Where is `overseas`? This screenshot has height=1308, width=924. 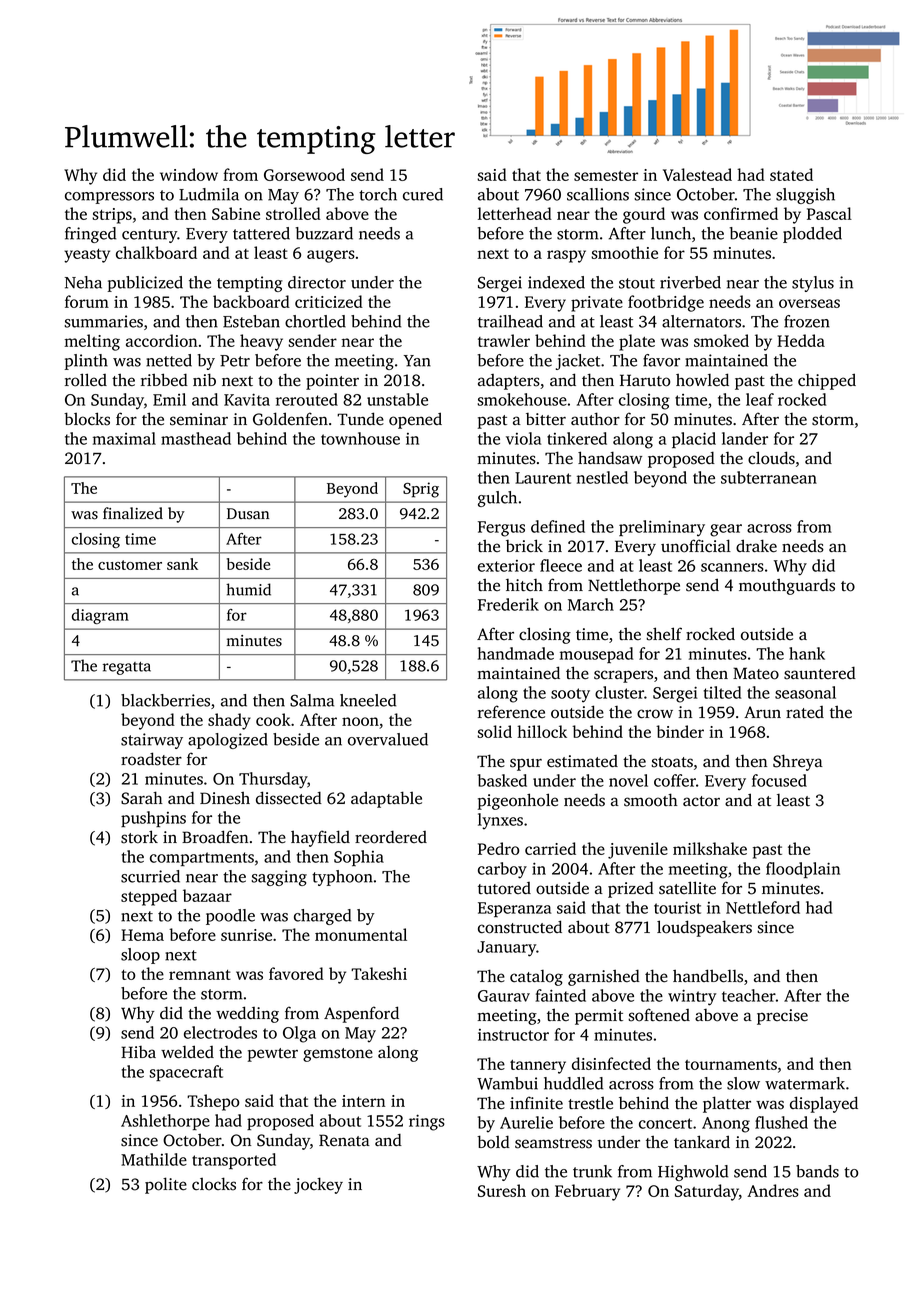
overseas is located at coordinates (809, 303).
